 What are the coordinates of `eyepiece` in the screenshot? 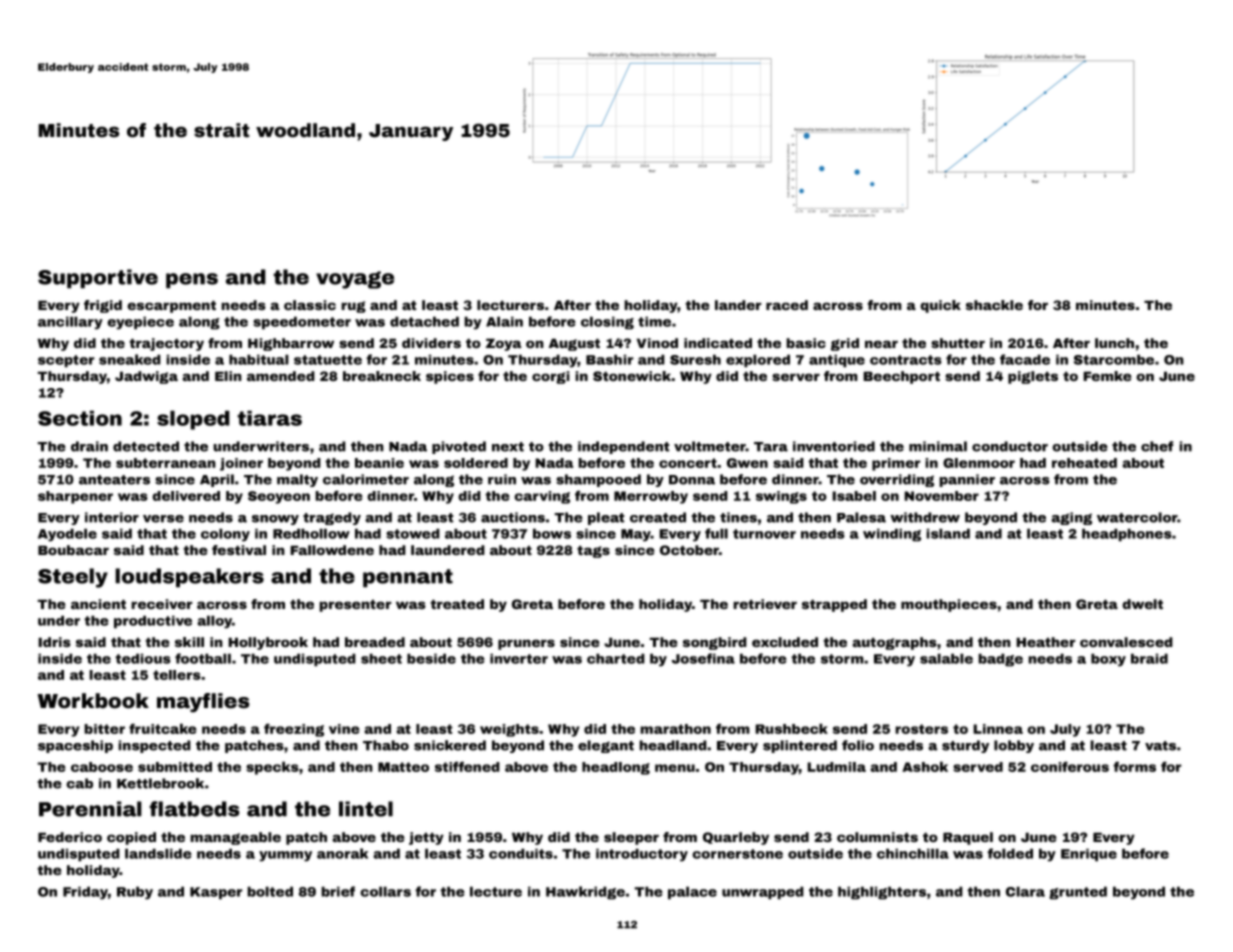 It's located at (140, 323).
